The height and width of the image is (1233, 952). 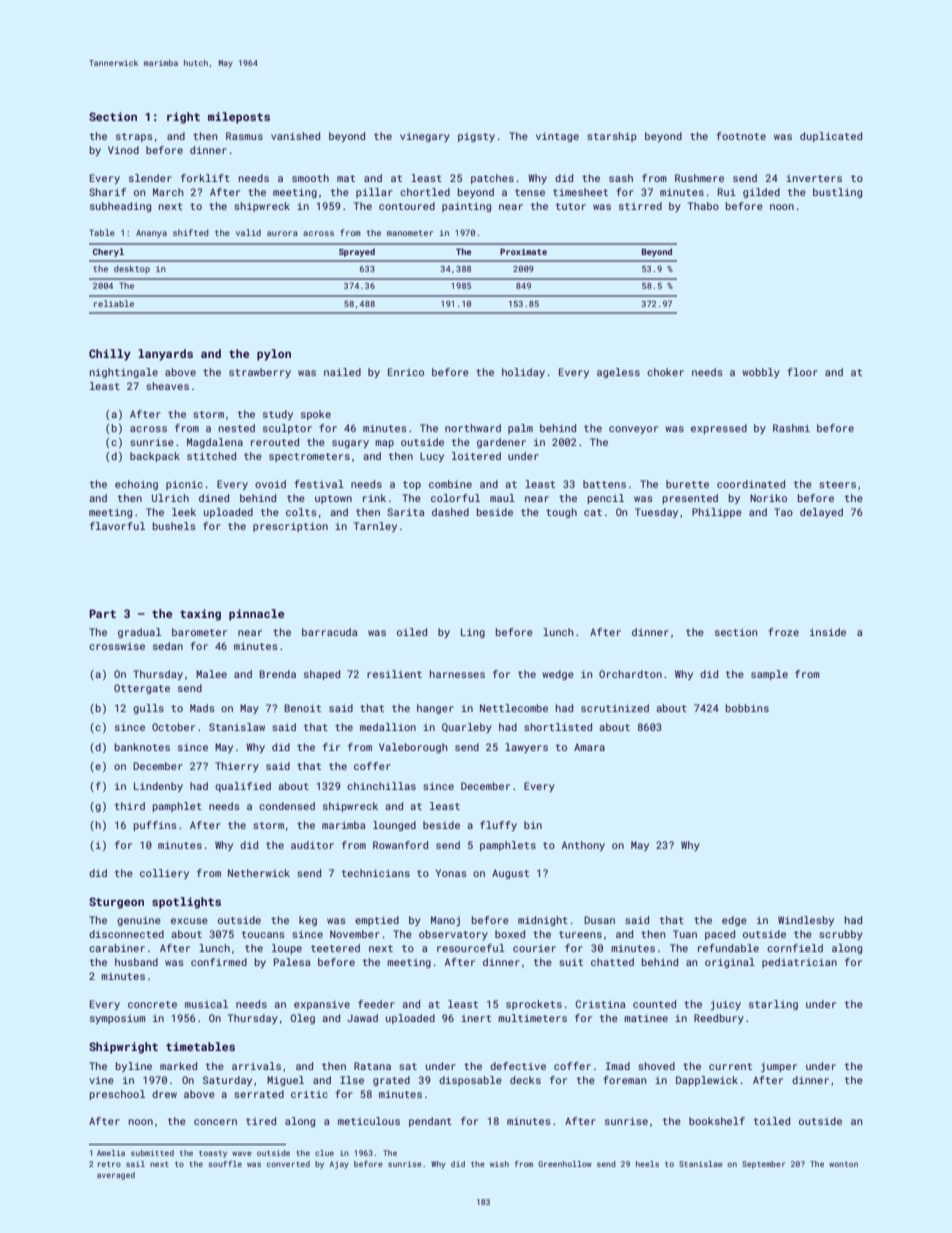 I want to click on averaged, so click(x=116, y=1176).
